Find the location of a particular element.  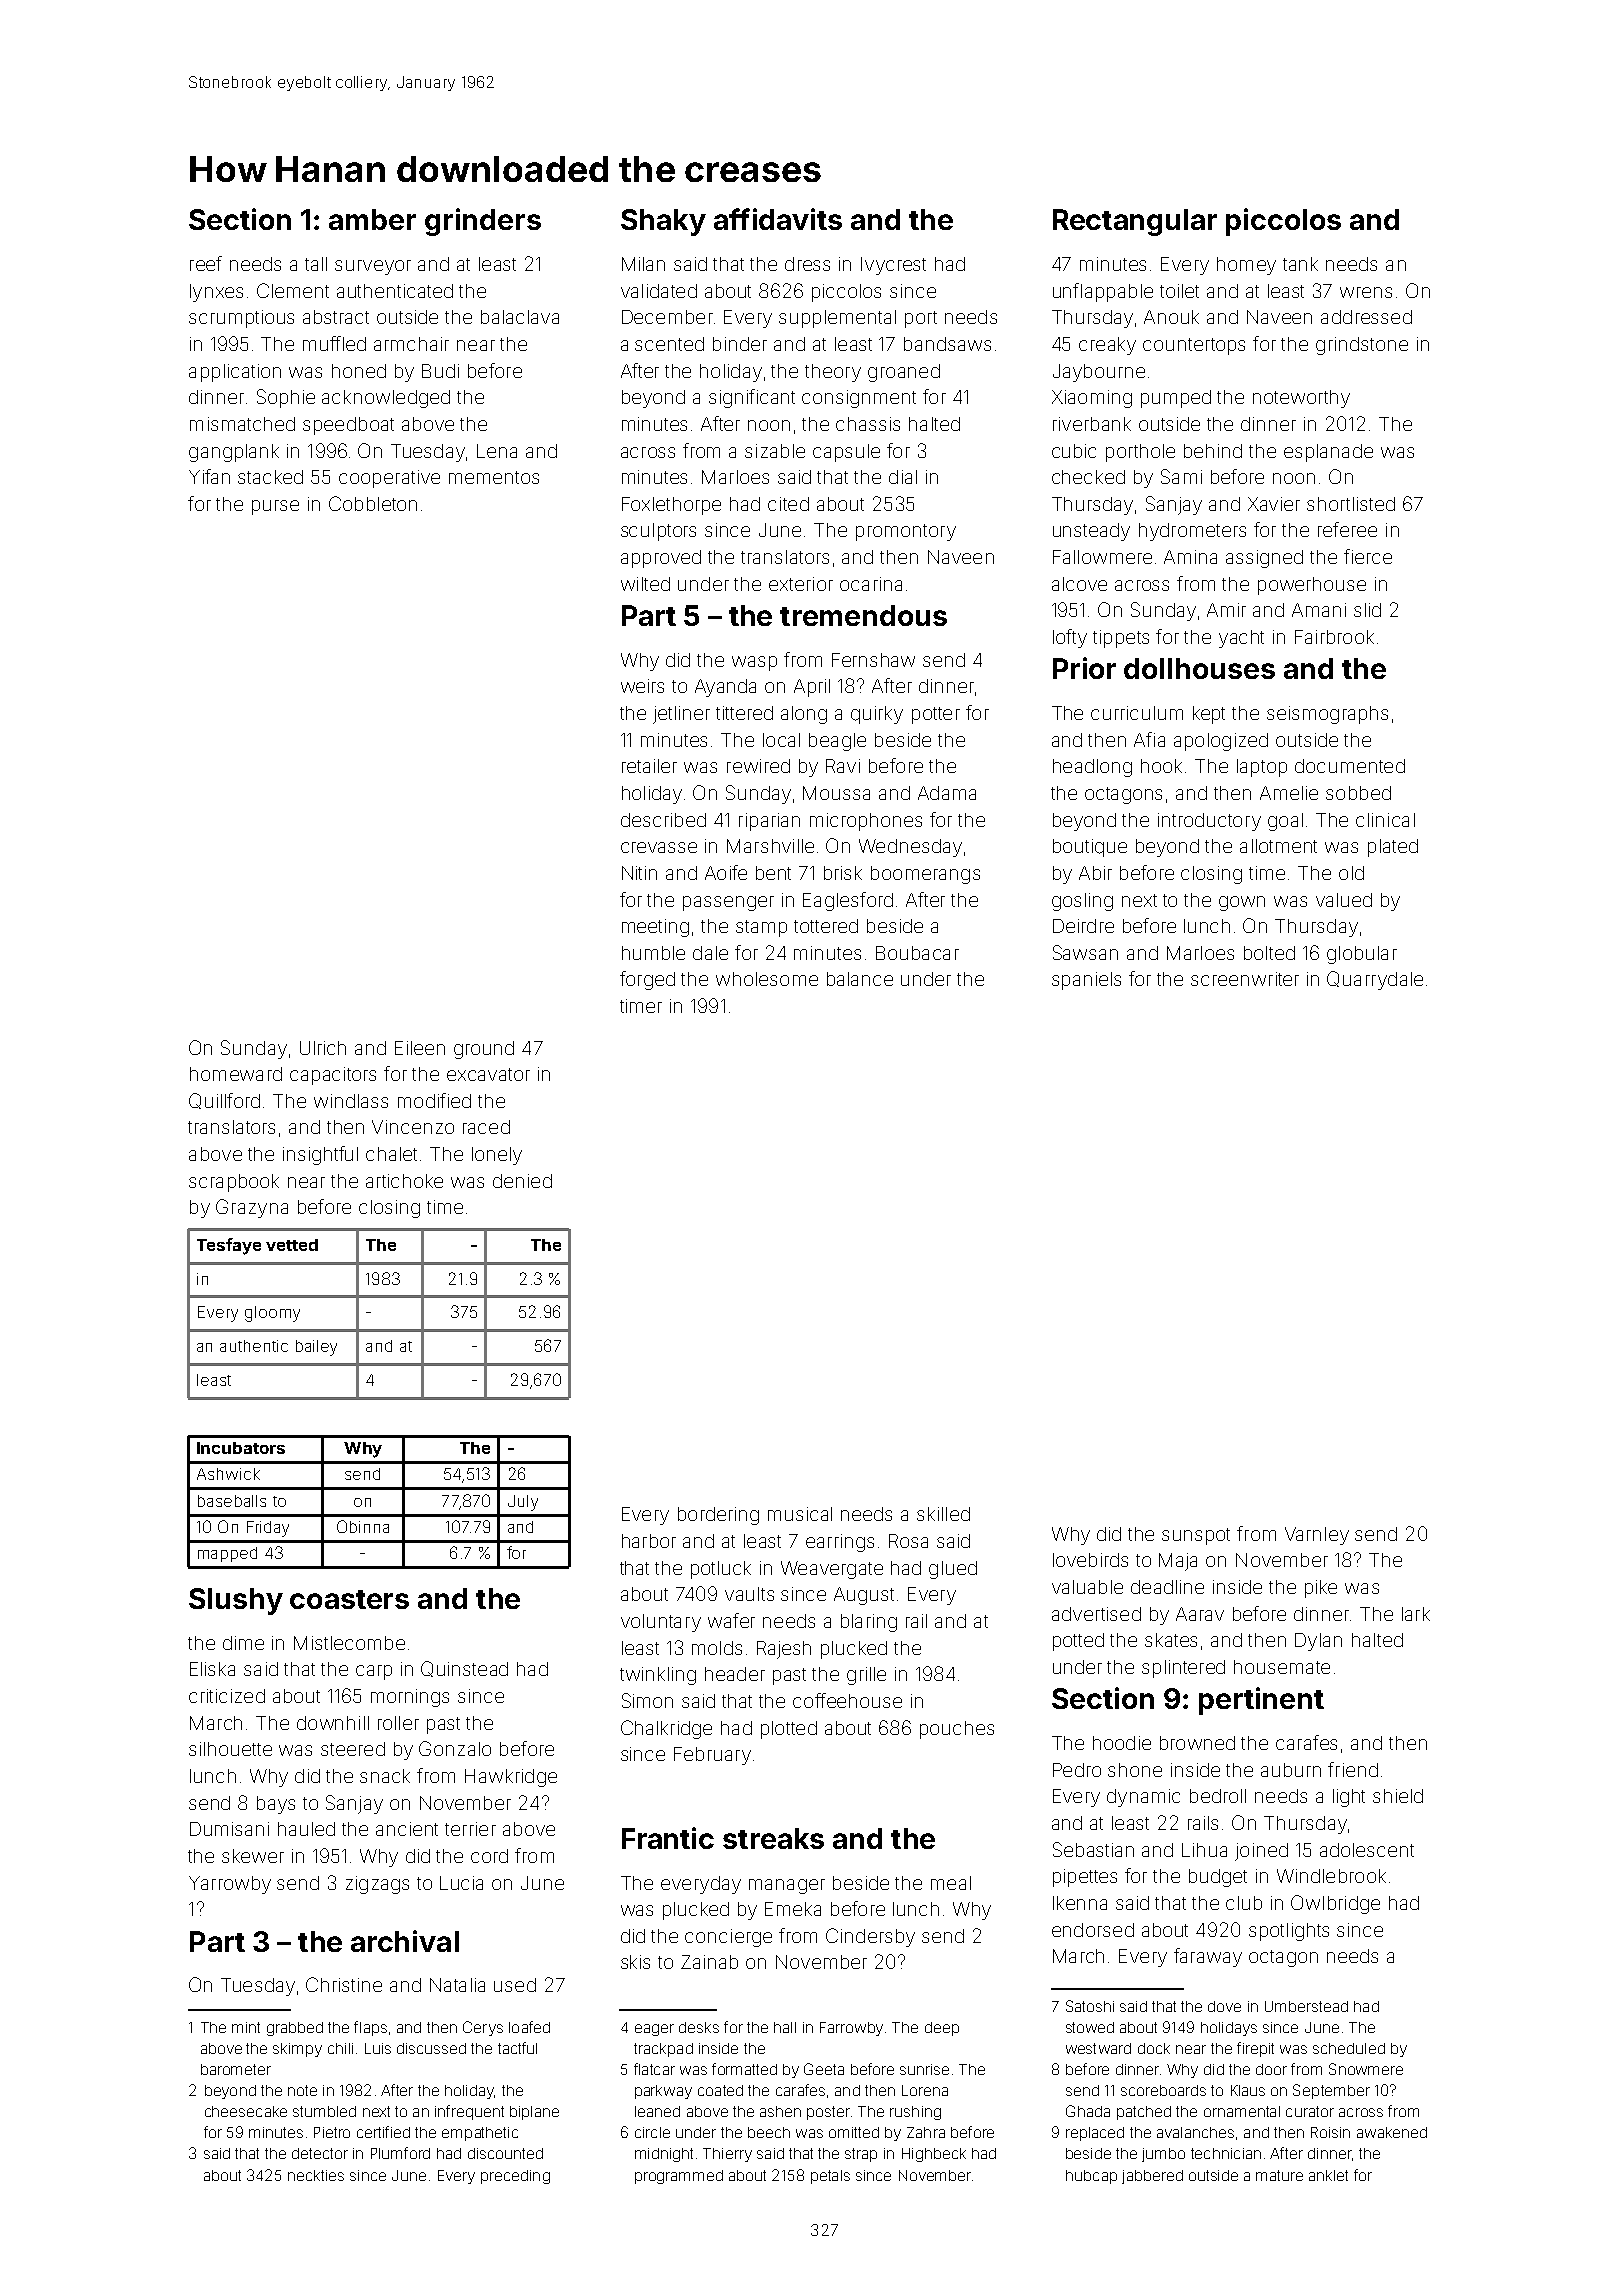

bordering is located at coordinates (718, 1516).
